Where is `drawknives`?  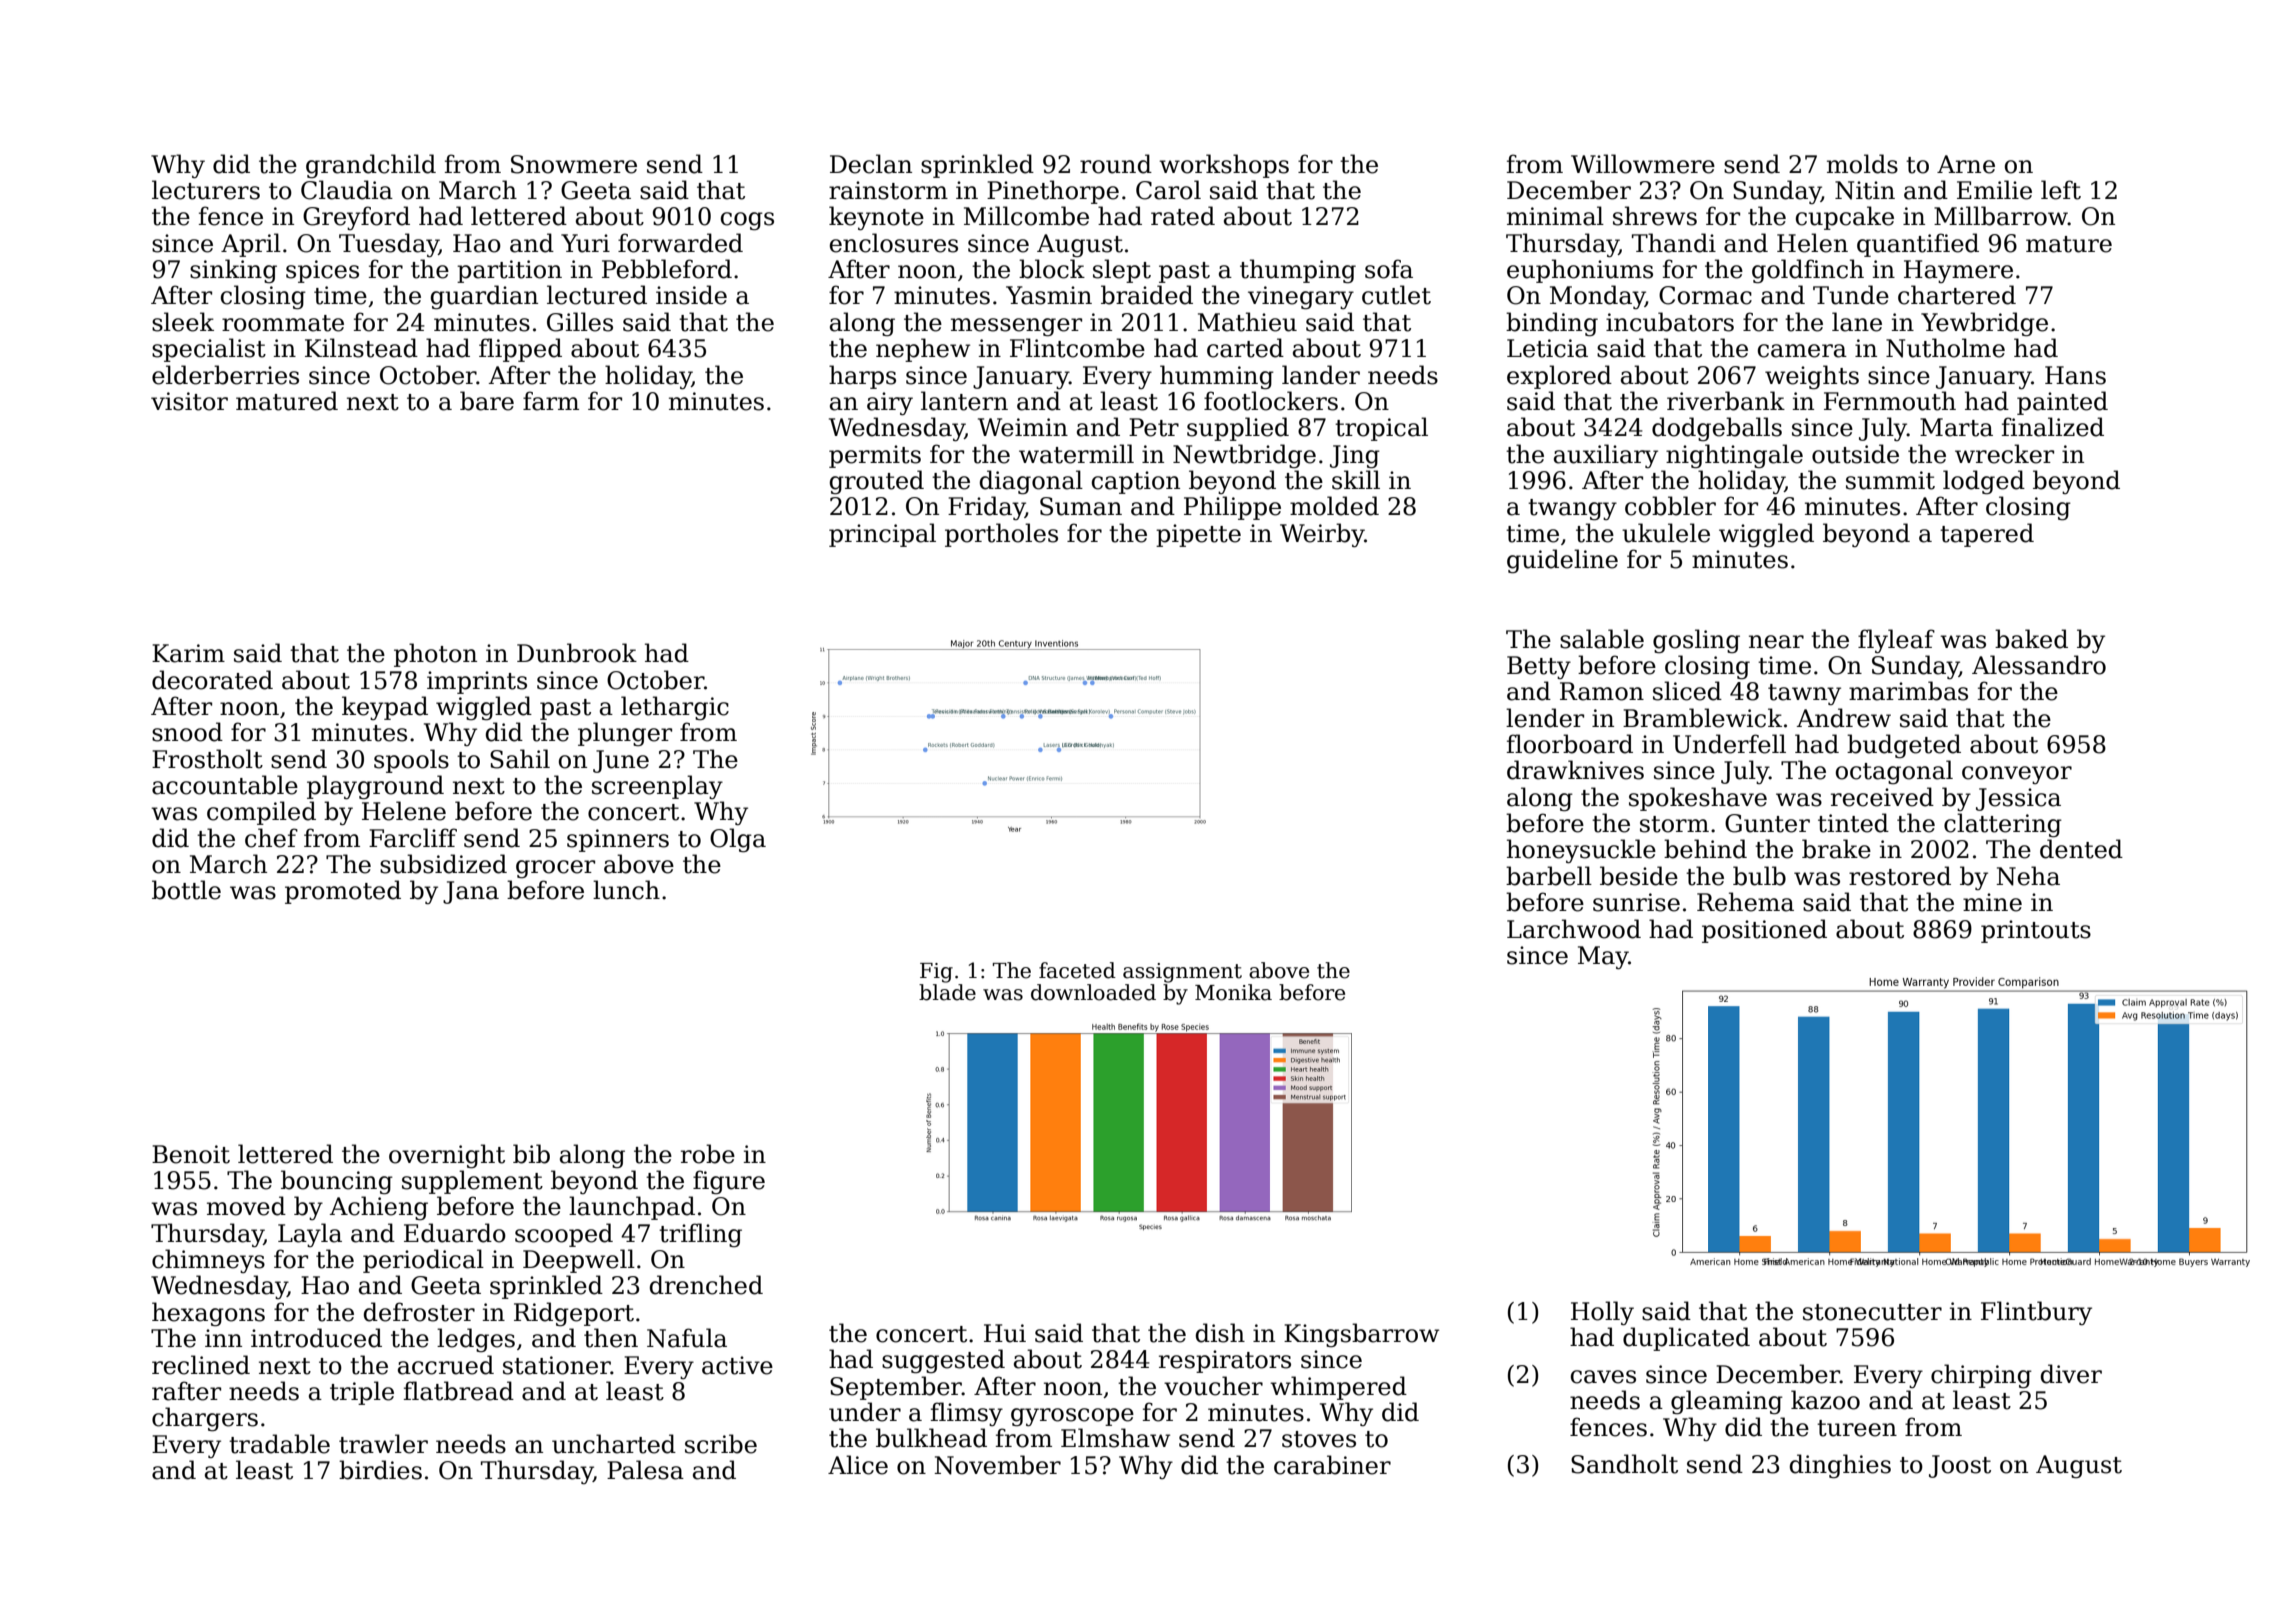
drawknives is located at coordinates (1575, 770).
